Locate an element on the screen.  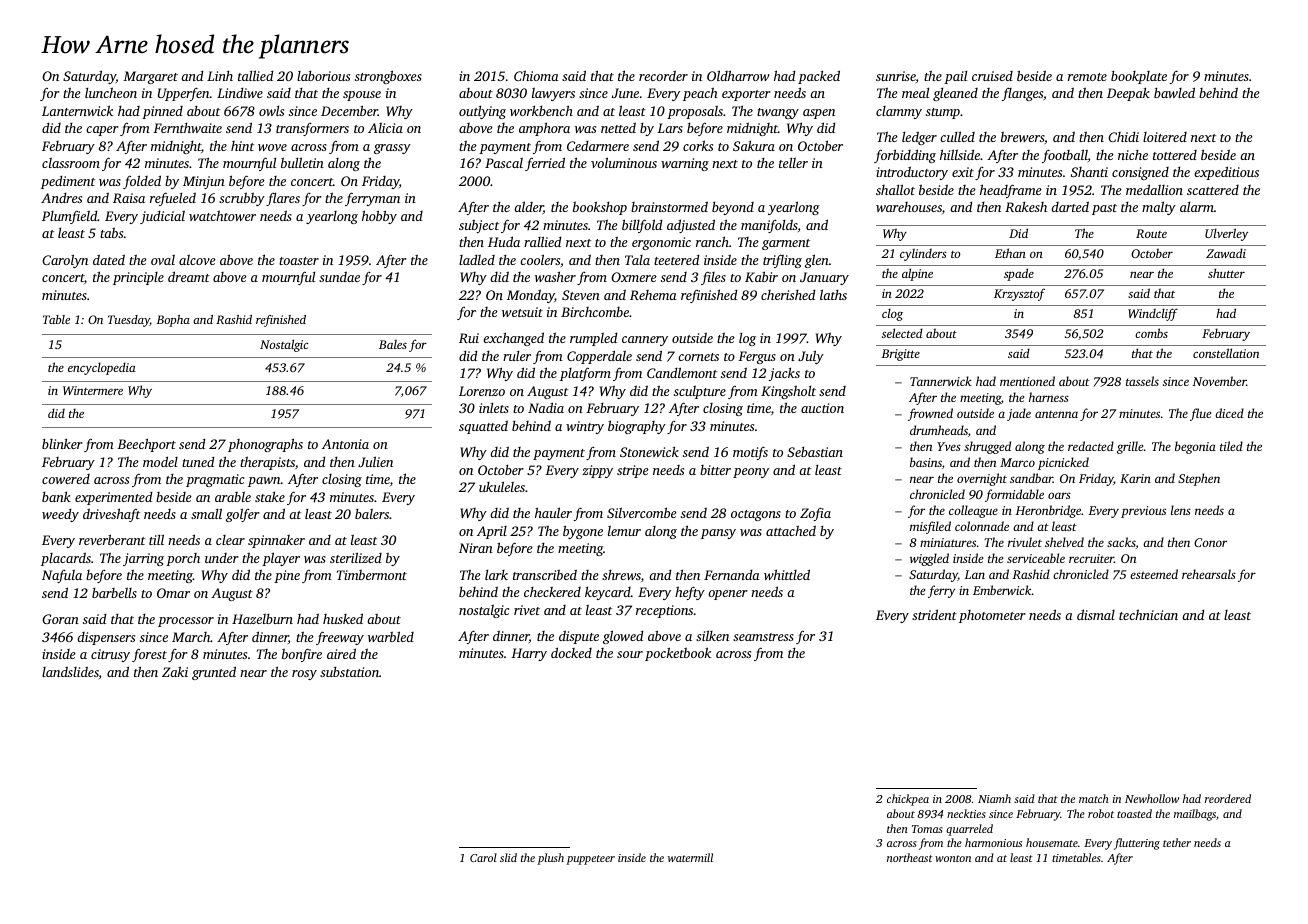
rallied is located at coordinates (543, 241).
